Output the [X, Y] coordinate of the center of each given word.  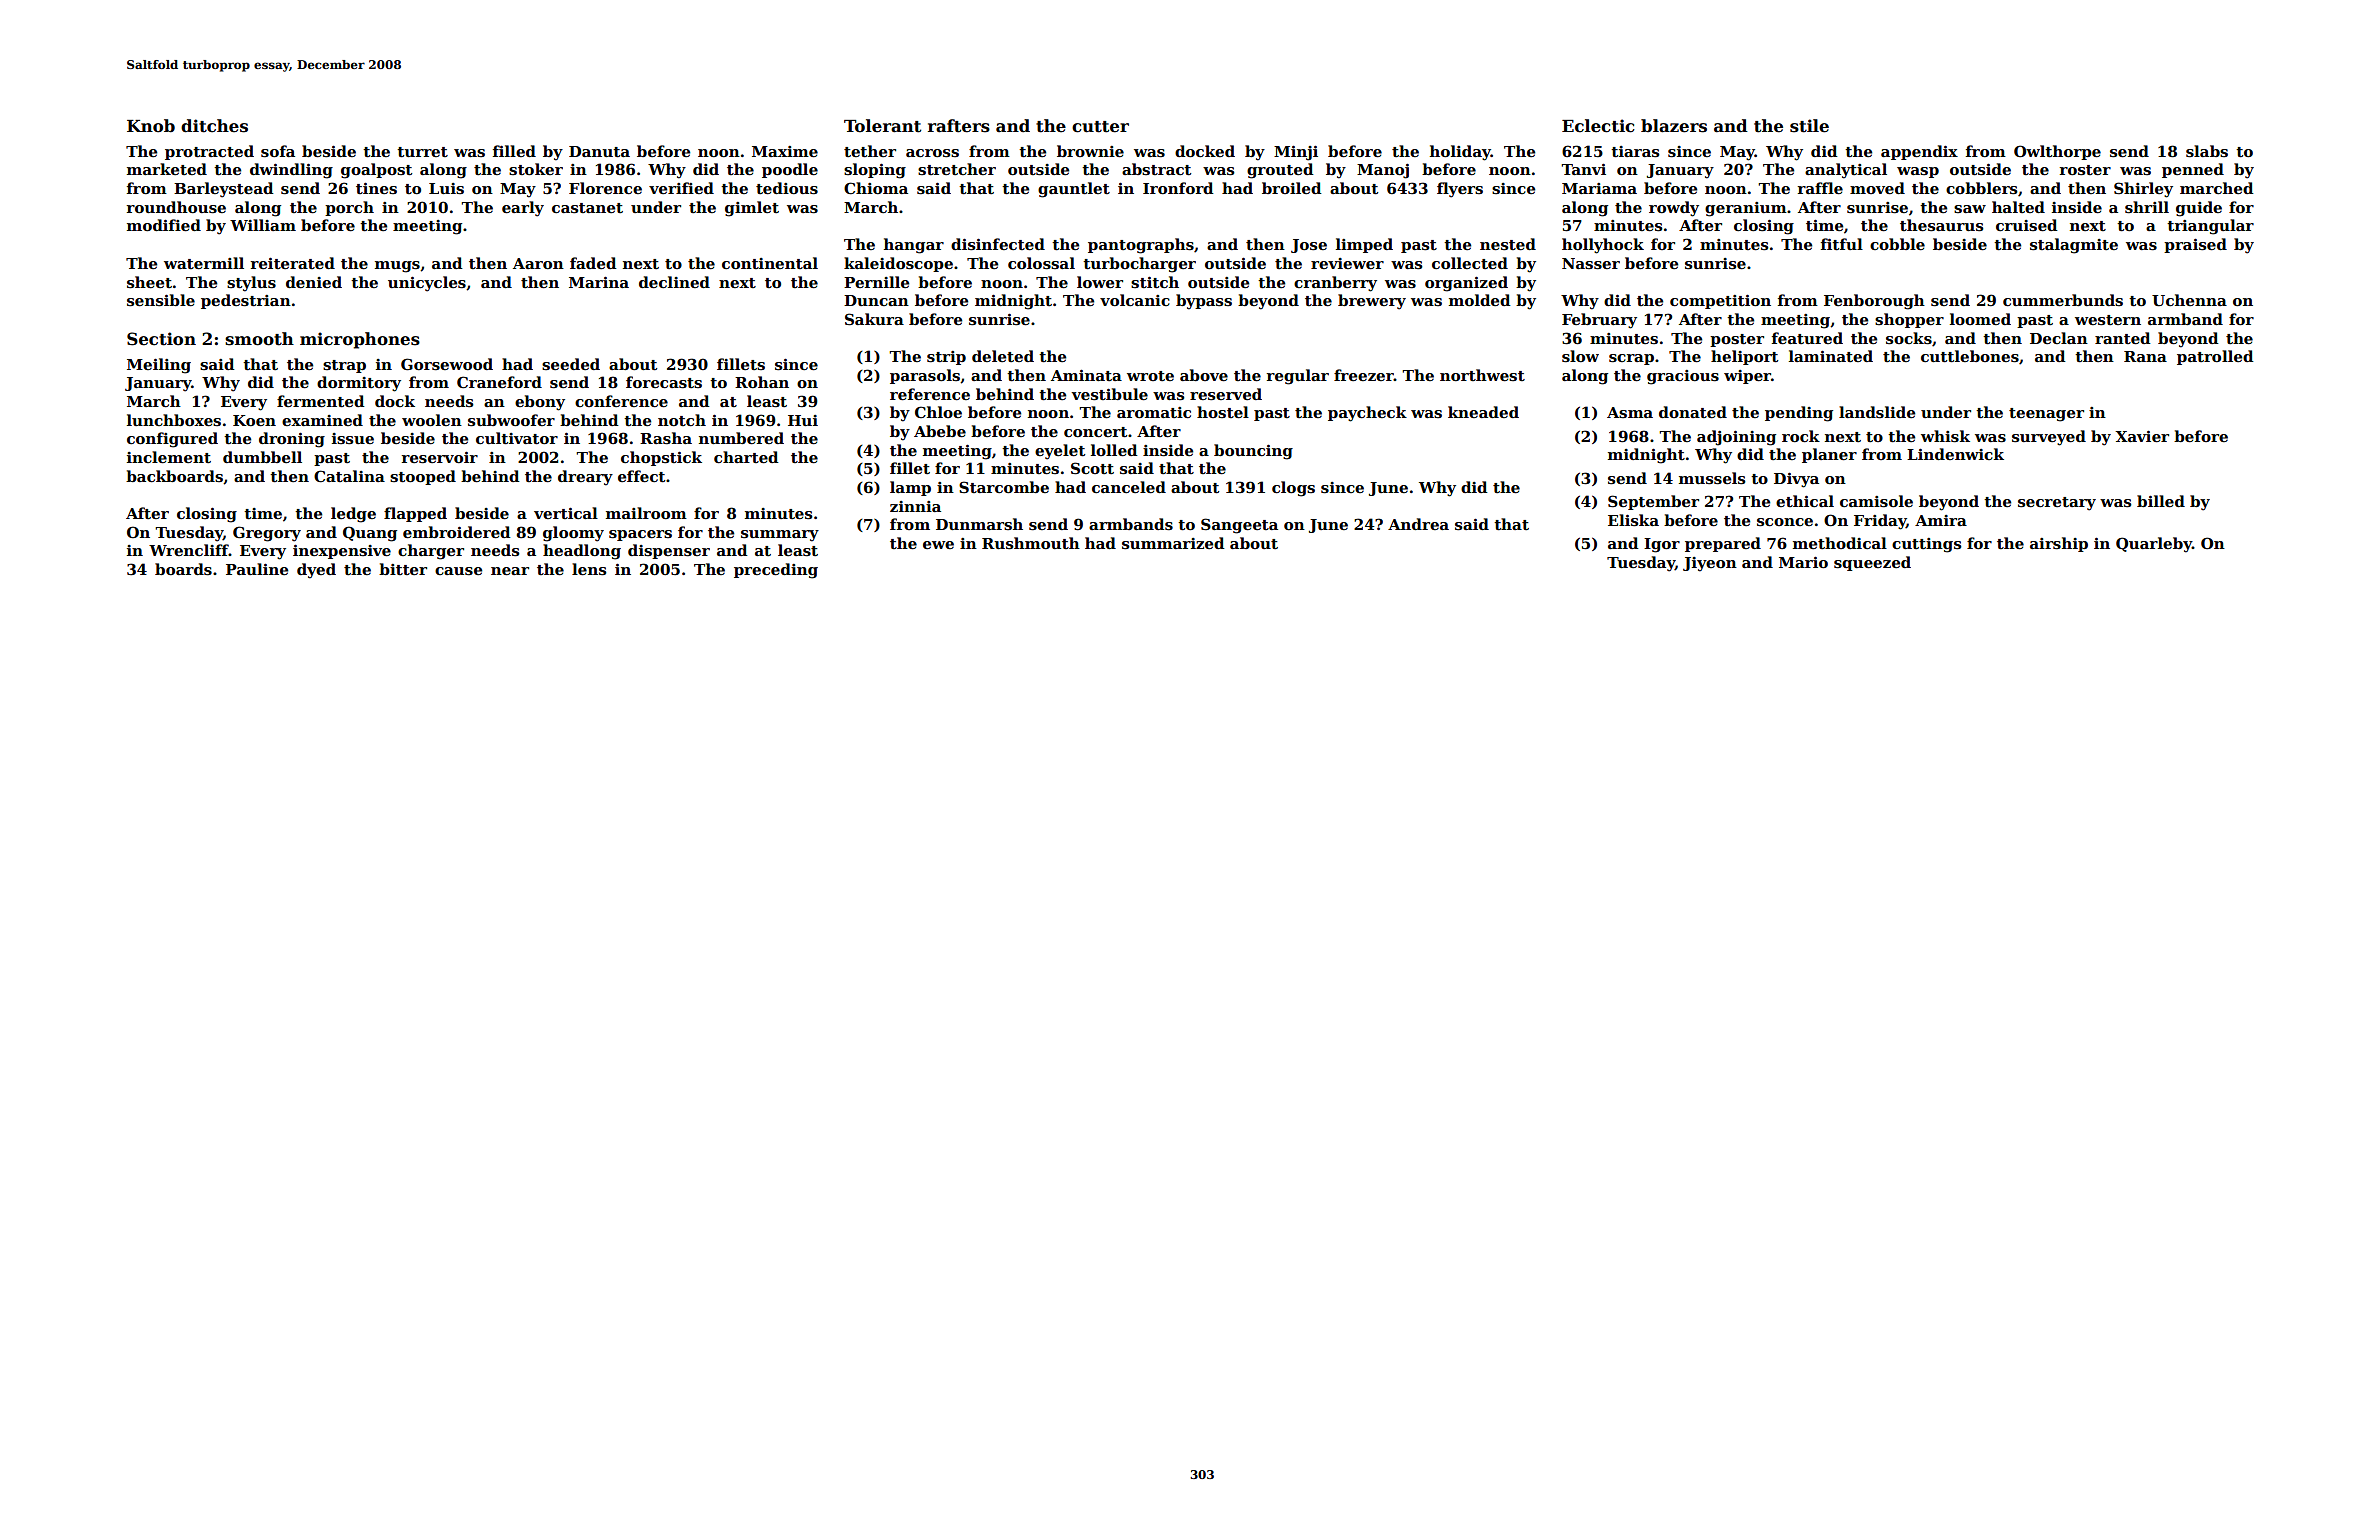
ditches [214, 126]
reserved [1226, 394]
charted [746, 457]
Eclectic [1598, 126]
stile [1809, 126]
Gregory [267, 534]
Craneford [499, 382]
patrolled [2215, 357]
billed [2161, 501]
